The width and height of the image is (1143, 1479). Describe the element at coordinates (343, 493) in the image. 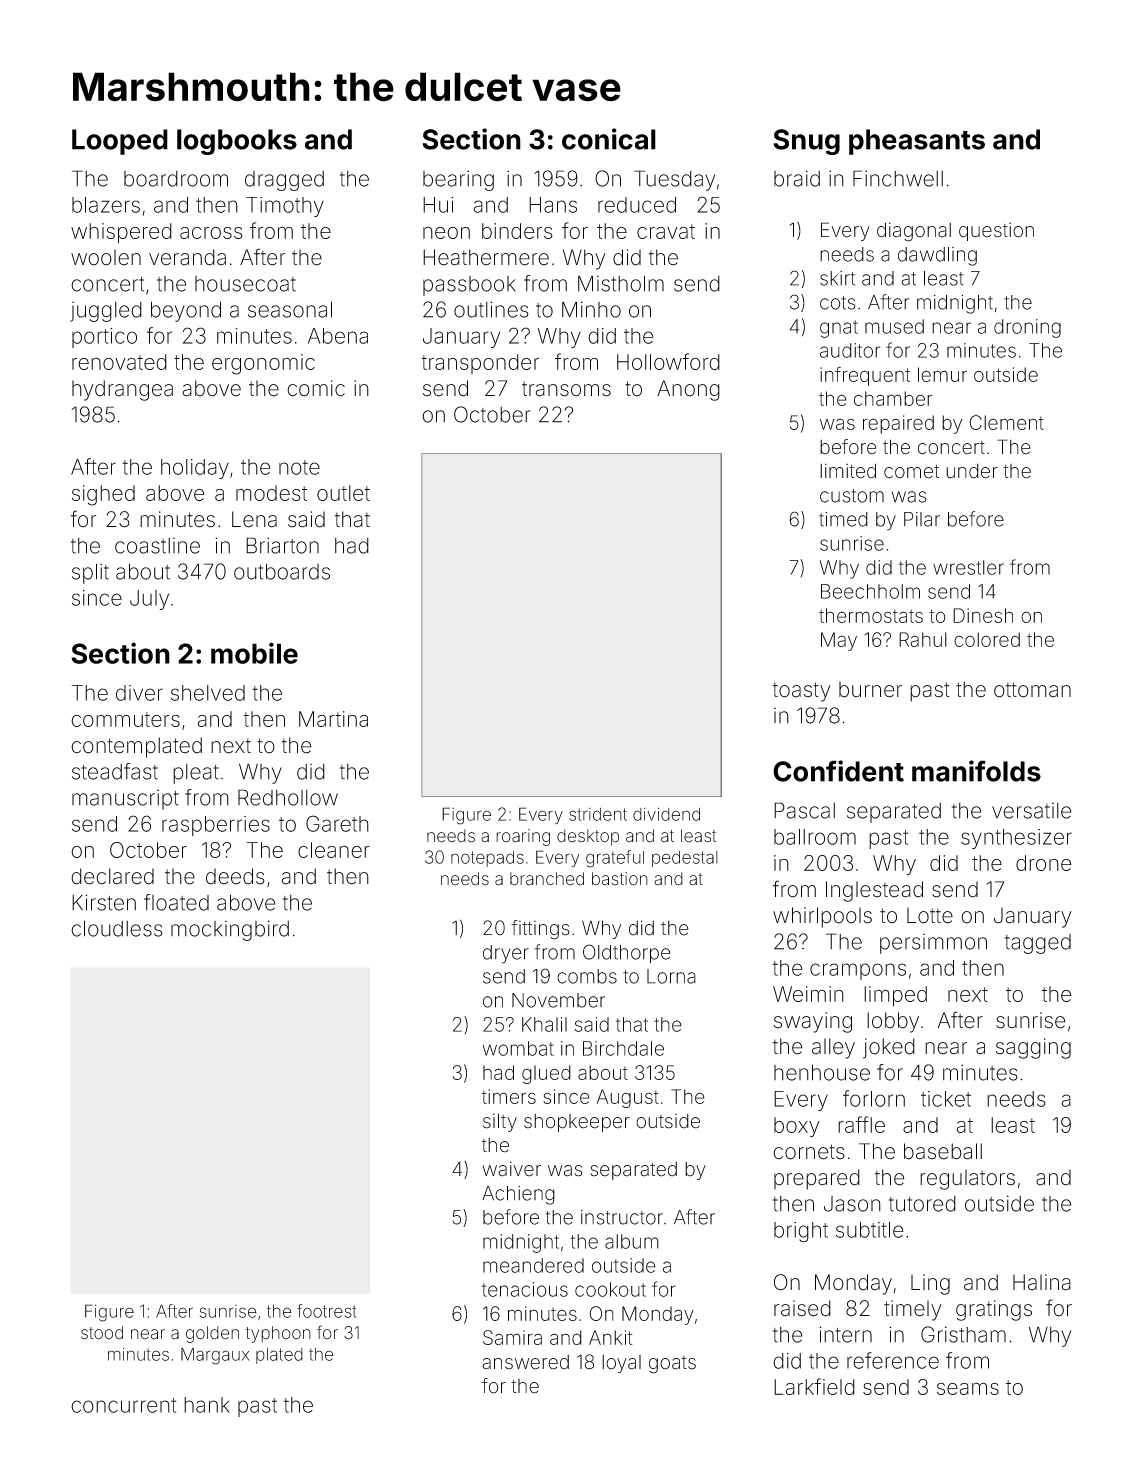

I see `outlet` at that location.
